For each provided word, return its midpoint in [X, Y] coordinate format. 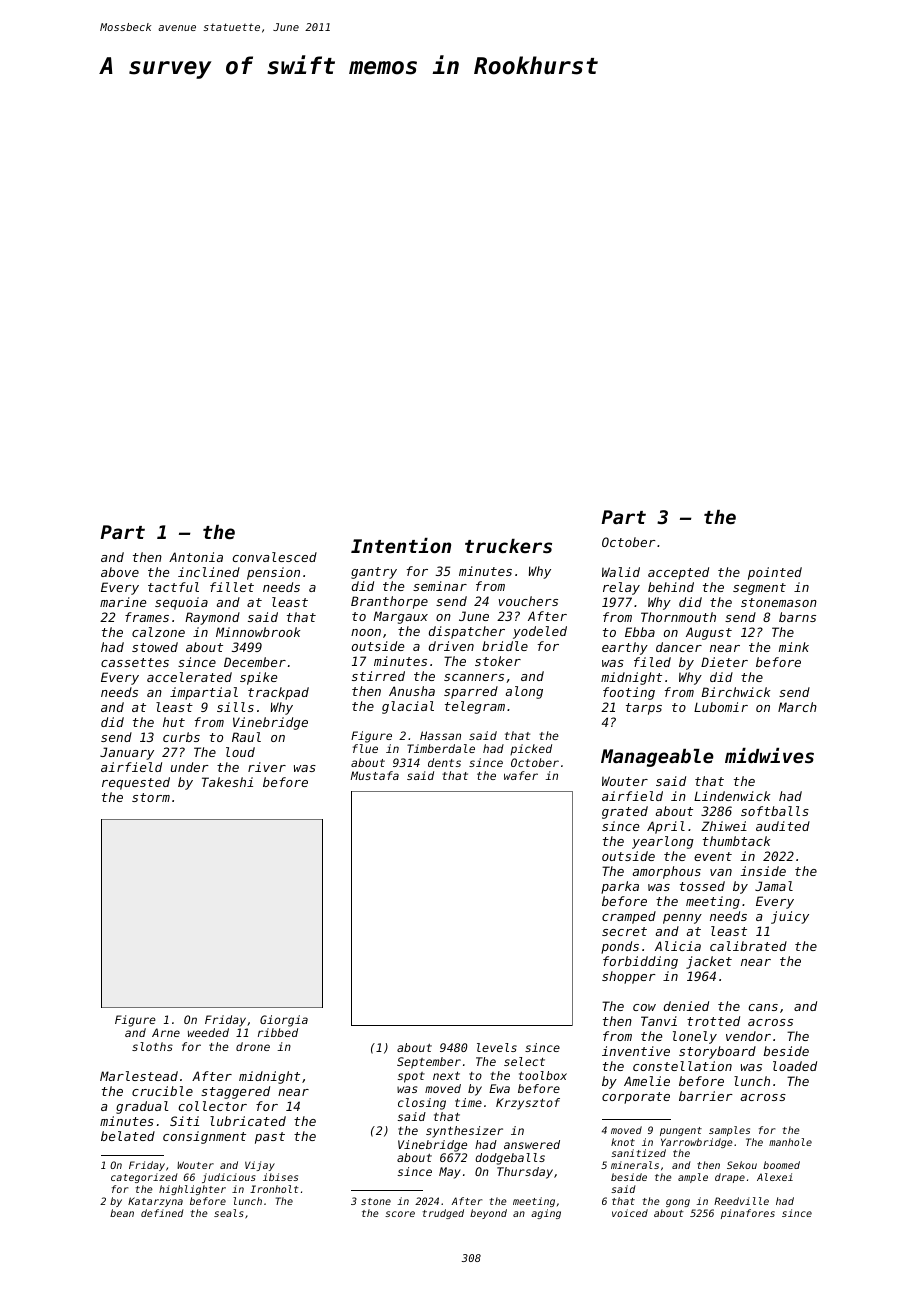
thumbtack [736, 841]
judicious [228, 1178]
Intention [401, 545]
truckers [508, 546]
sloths [152, 1046]
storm [151, 797]
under [190, 767]
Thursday [525, 1173]
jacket [709, 962]
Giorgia [284, 1021]
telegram [475, 707]
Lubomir [721, 707]
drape [730, 1178]
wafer [521, 775]
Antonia [196, 557]
